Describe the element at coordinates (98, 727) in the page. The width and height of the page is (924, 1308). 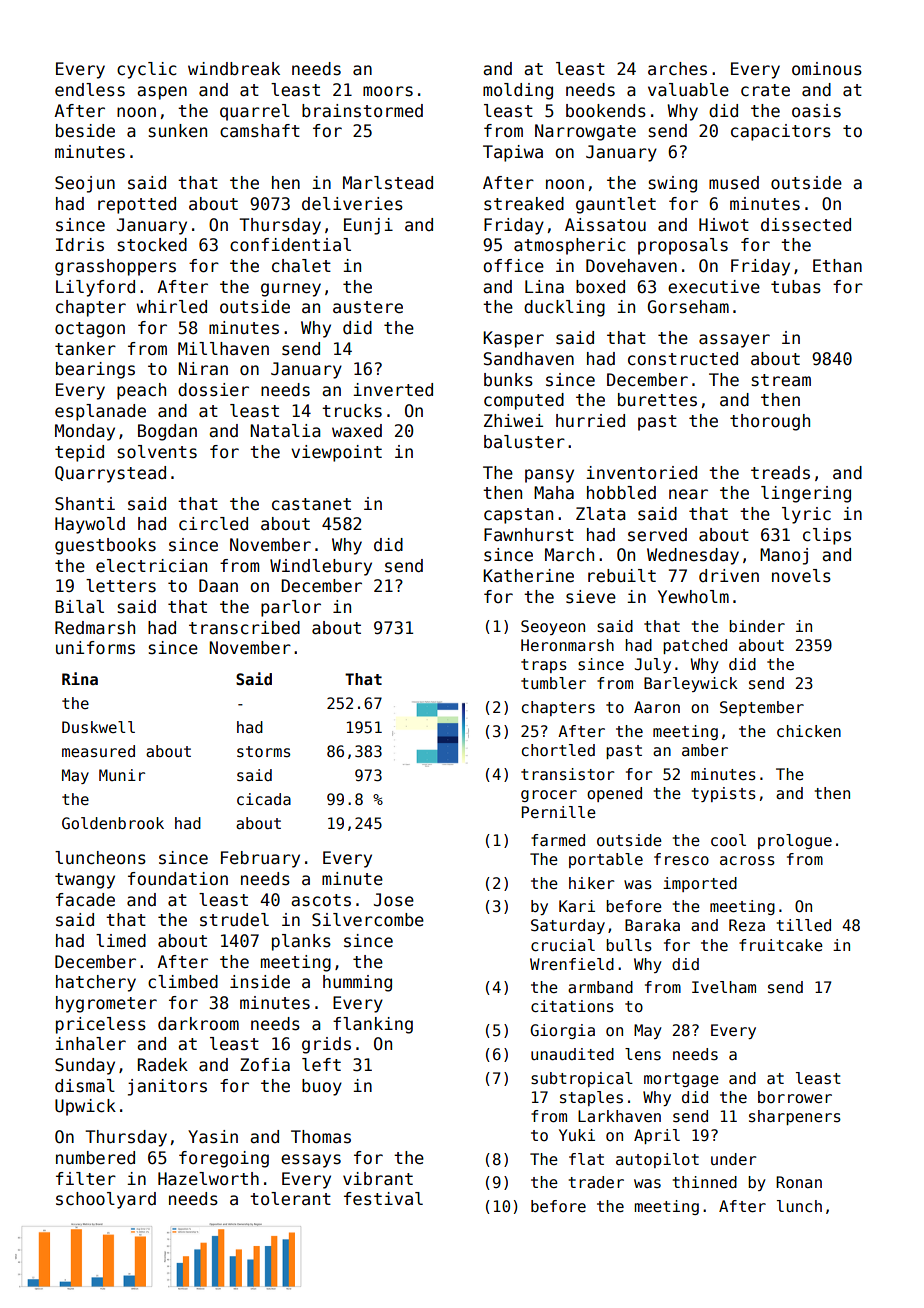
I see `Duskwell` at that location.
